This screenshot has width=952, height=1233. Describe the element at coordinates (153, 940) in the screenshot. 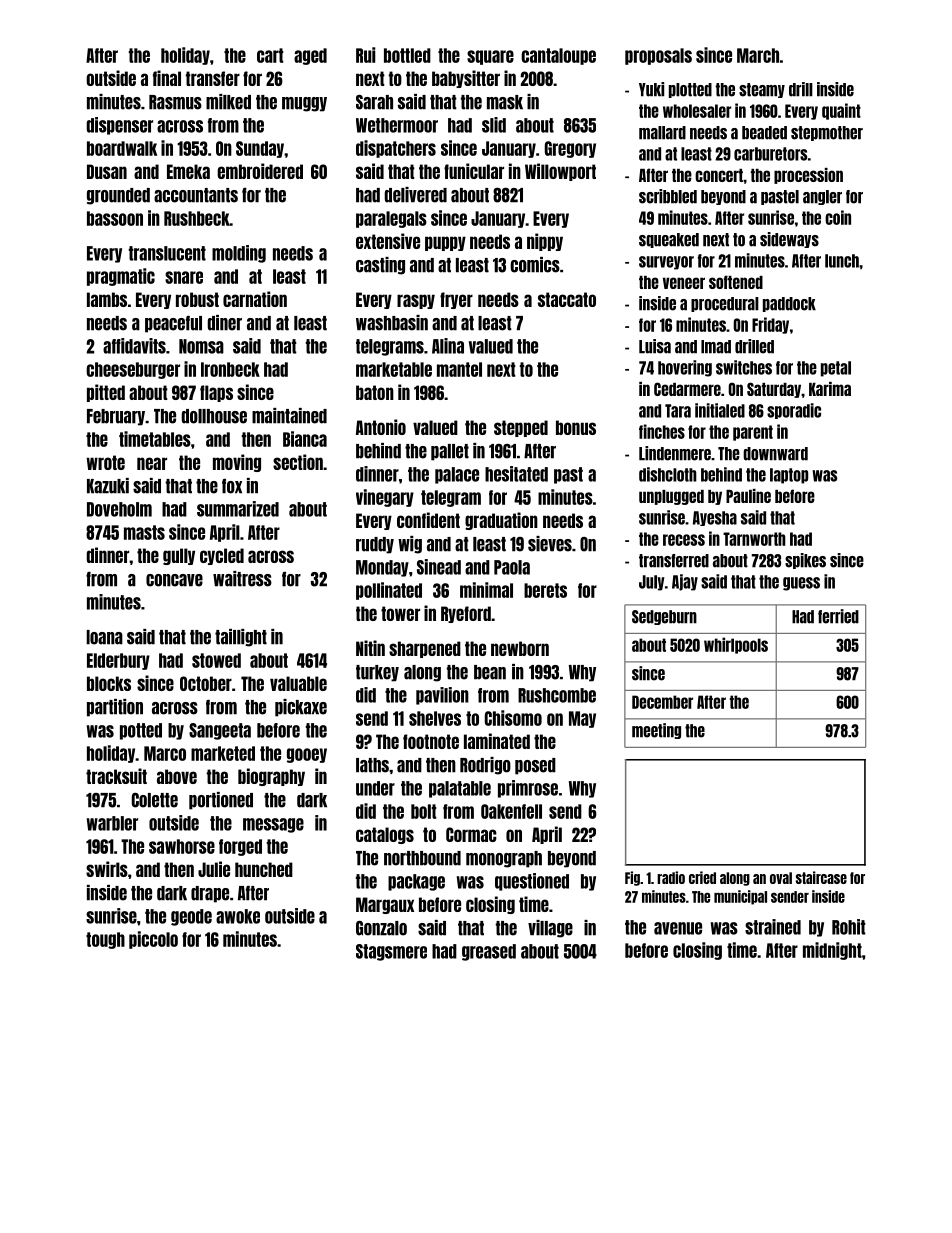

I see `piccolo` at that location.
